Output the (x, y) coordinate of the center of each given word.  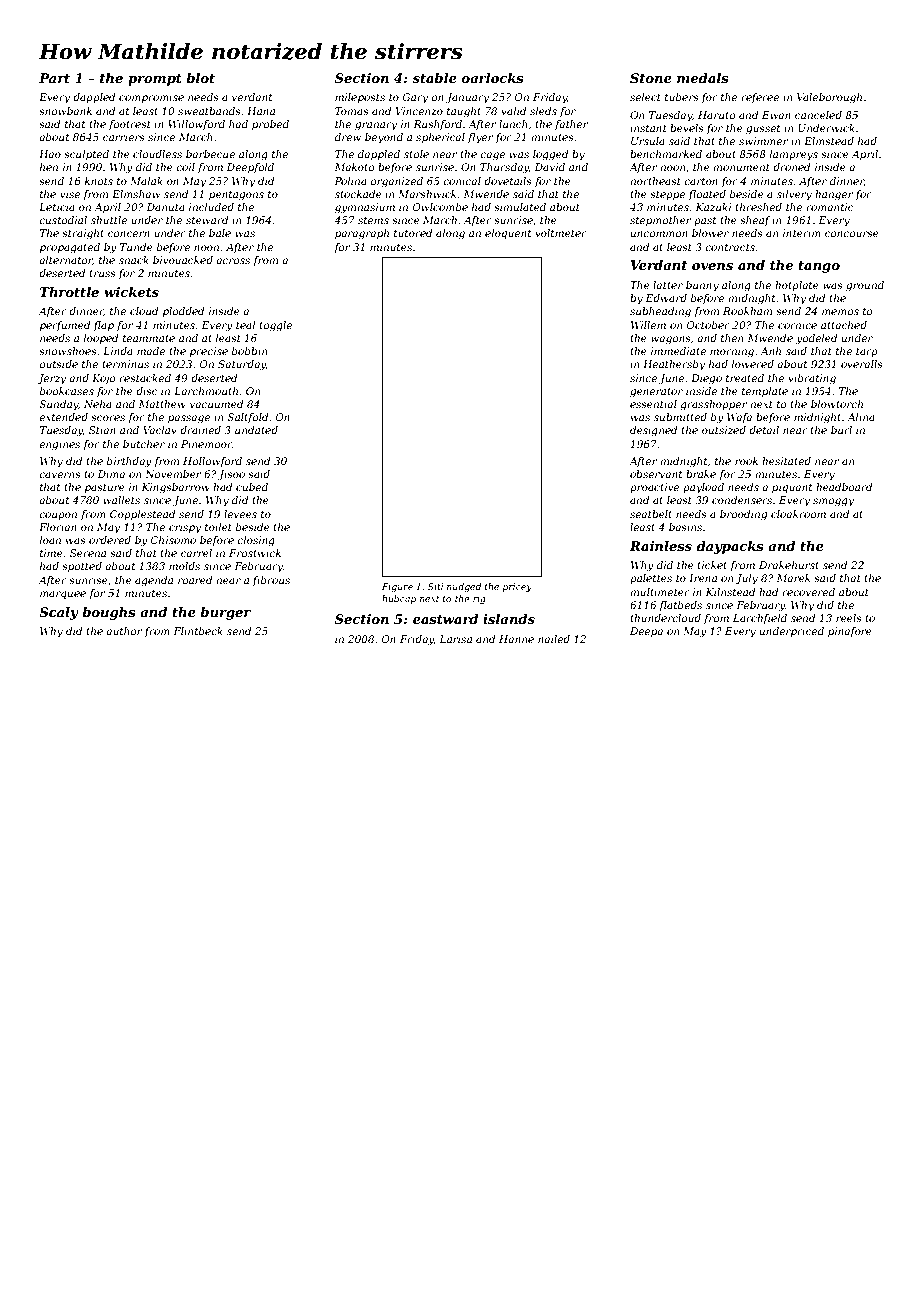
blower (710, 233)
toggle (275, 326)
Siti (435, 586)
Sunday (58, 405)
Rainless (661, 546)
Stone (651, 78)
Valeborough (829, 98)
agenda (154, 581)
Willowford (196, 125)
